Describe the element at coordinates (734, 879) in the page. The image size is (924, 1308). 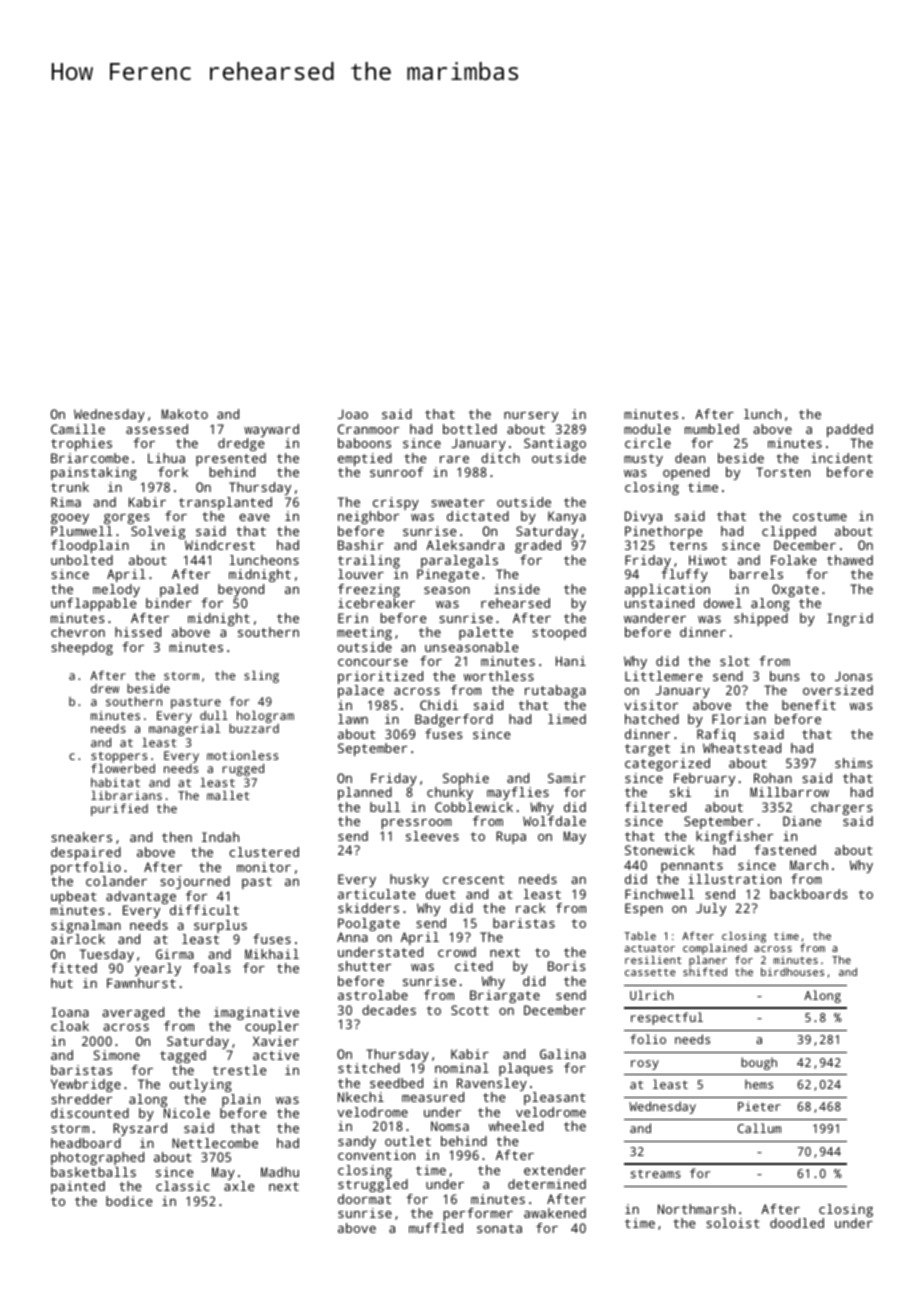
I see `illustration` at that location.
